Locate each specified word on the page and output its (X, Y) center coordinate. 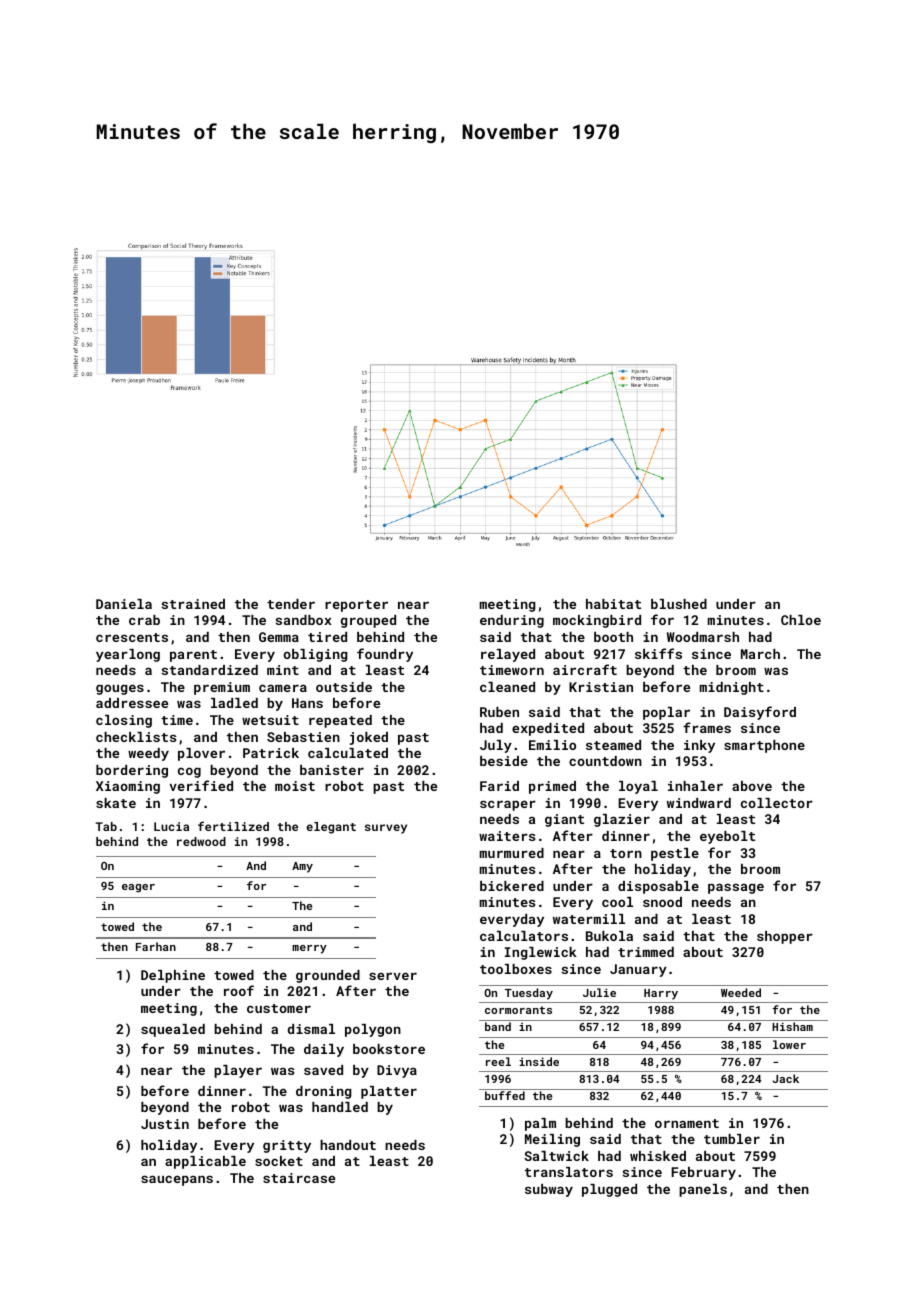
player (238, 1071)
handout (348, 1145)
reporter (356, 606)
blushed (679, 604)
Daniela (124, 604)
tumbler (732, 1139)
